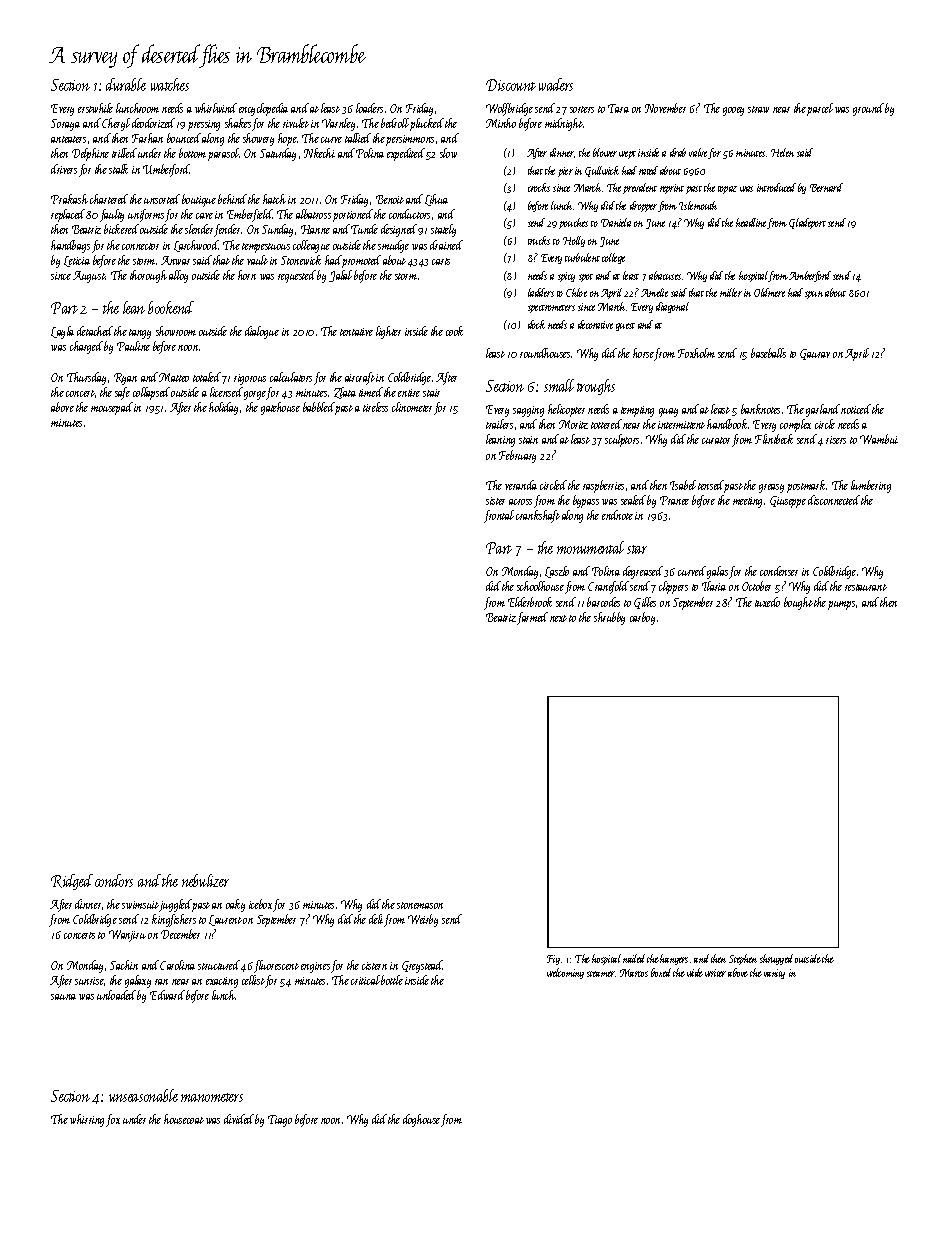 Image resolution: width=952 pixels, height=1233 pixels. I want to click on Edward, so click(167, 995).
